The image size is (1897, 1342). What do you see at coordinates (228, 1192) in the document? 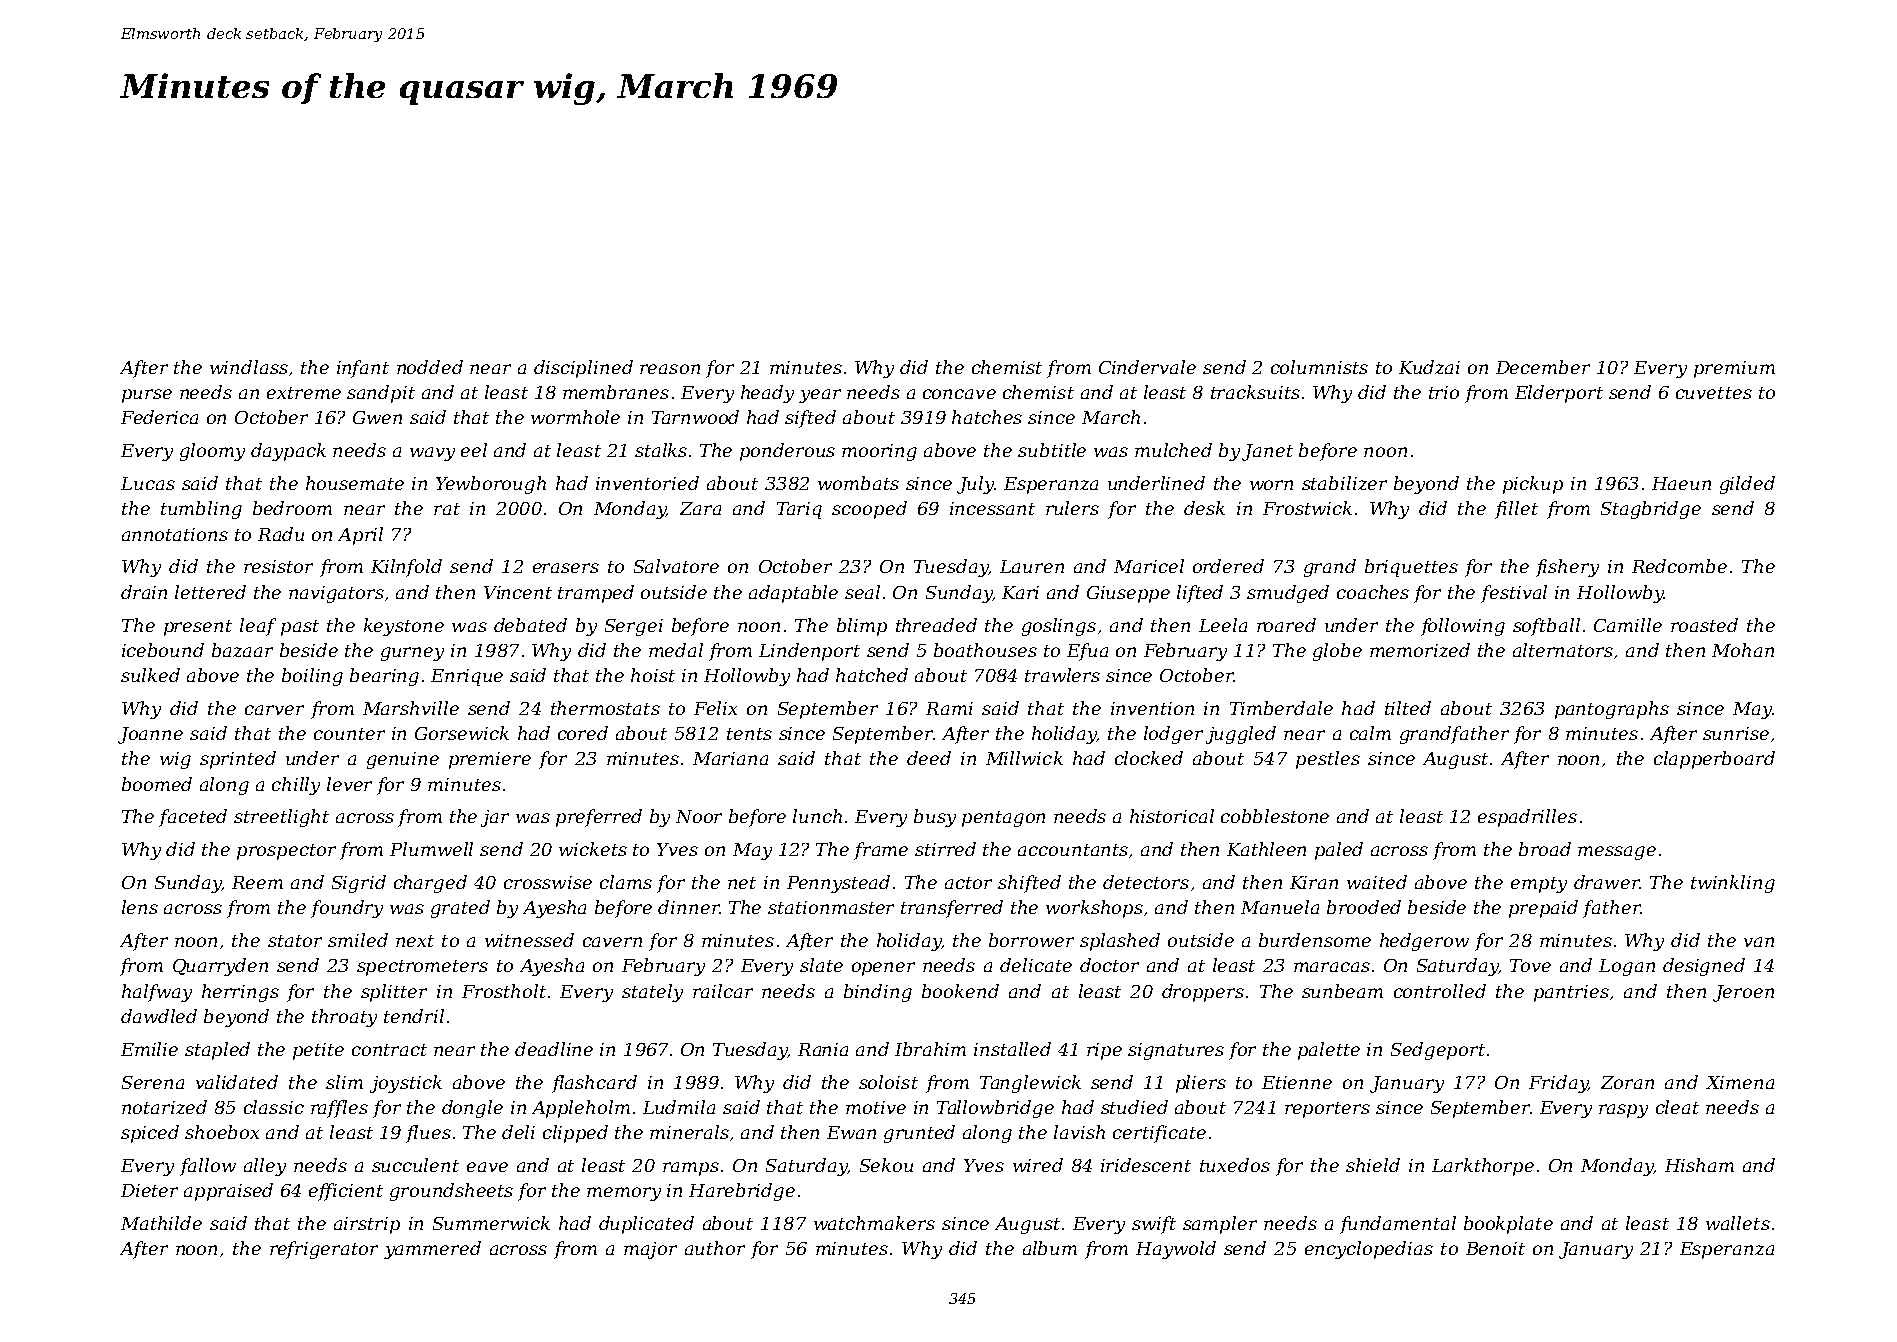
I see `appraised` at bounding box center [228, 1192].
